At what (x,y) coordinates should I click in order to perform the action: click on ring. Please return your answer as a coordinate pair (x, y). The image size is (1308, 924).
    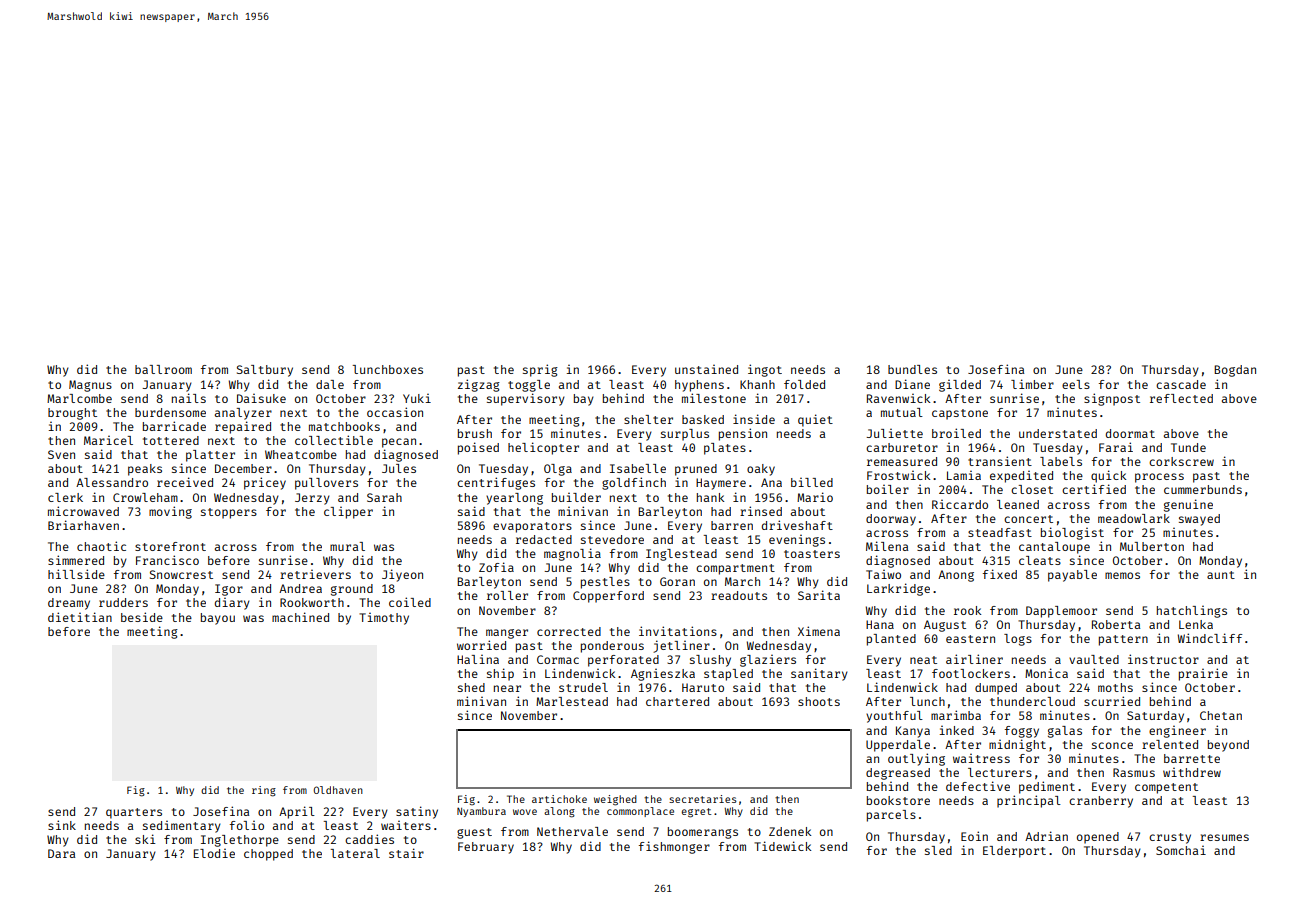
    Looking at the image, I should click on (264, 791).
